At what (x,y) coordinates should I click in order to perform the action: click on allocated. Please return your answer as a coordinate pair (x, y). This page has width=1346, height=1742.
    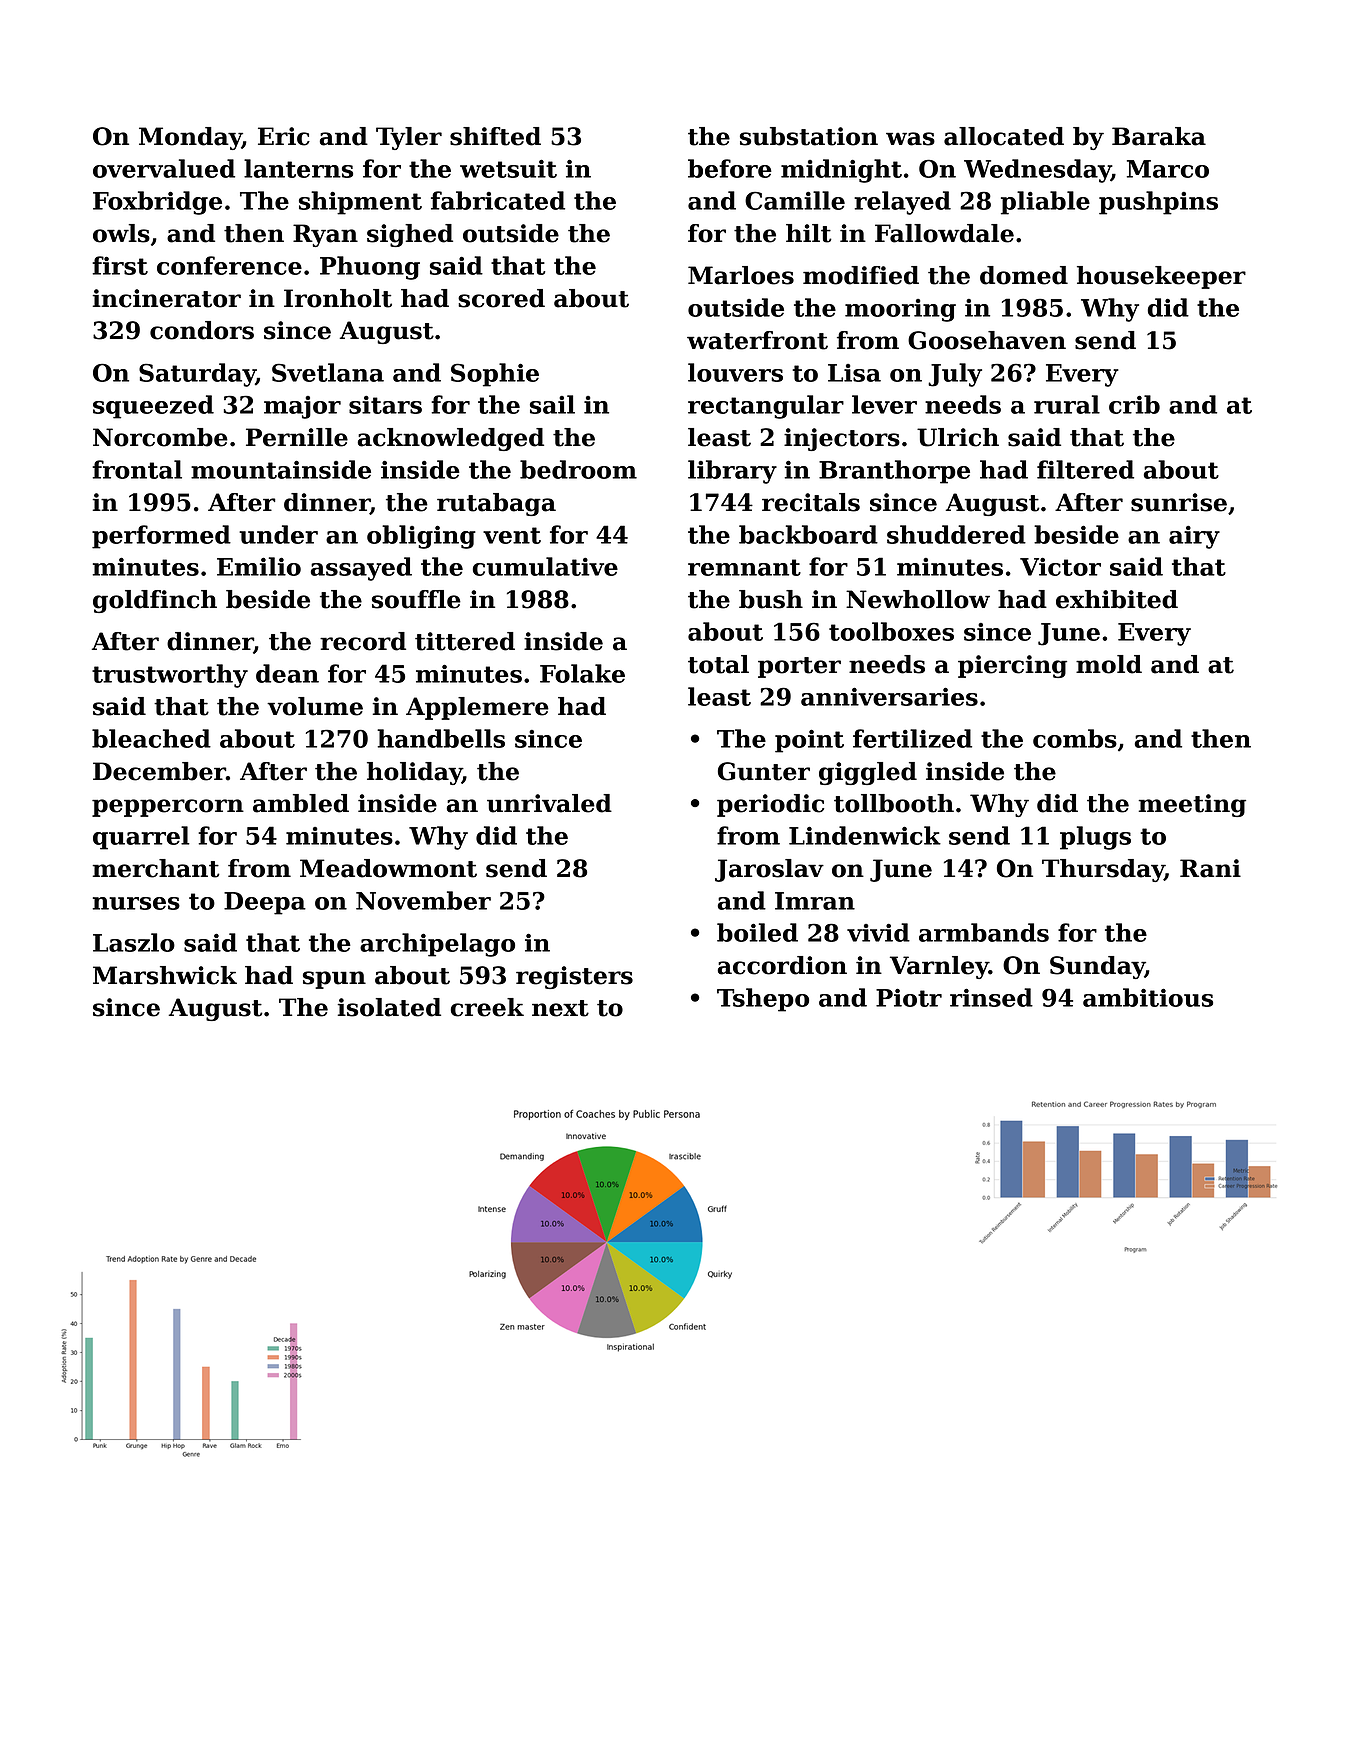
    Looking at the image, I should click on (1004, 136).
